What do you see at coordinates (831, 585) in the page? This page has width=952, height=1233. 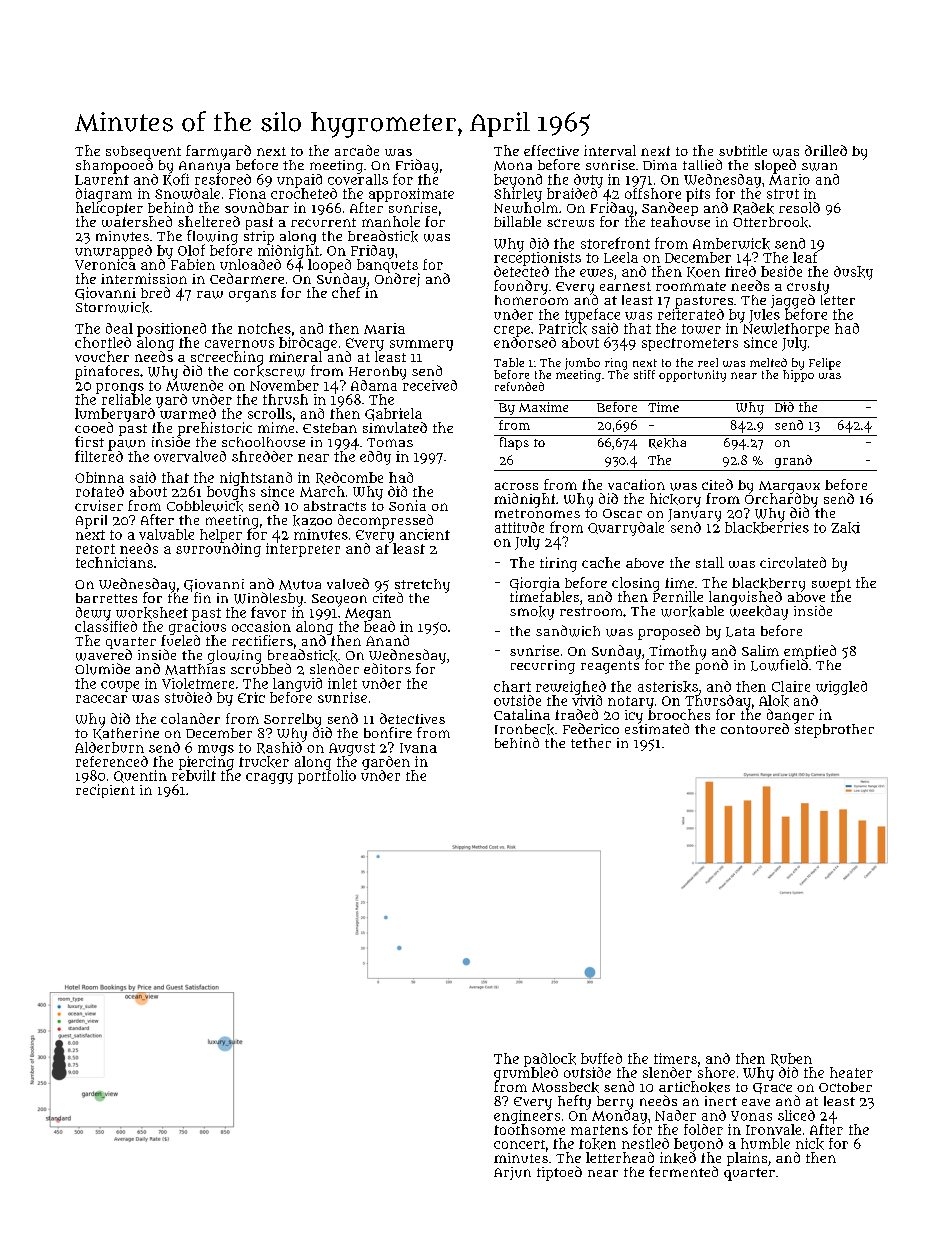 I see `swept` at bounding box center [831, 585].
